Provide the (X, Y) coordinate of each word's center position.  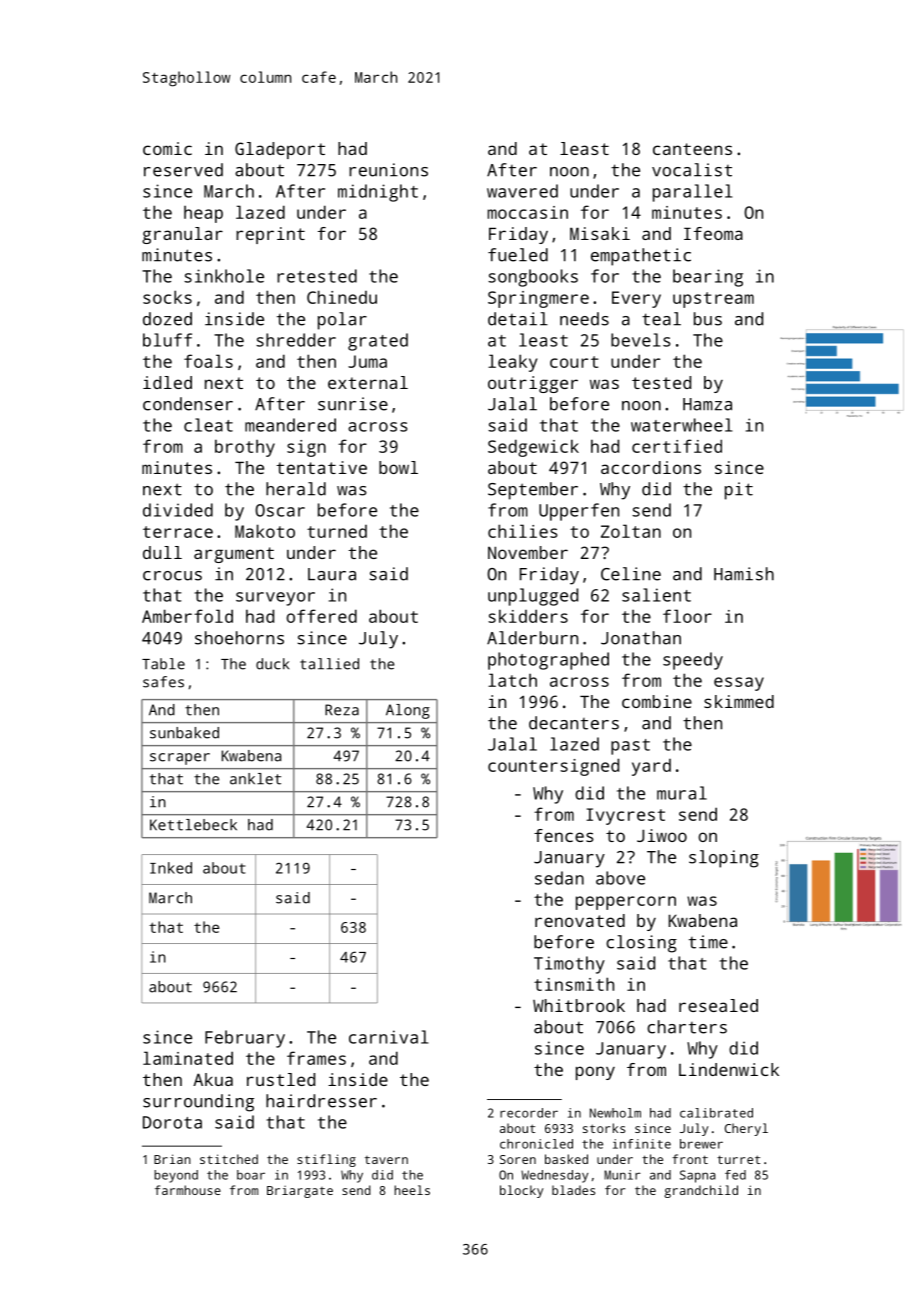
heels (412, 1190)
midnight (378, 193)
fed (735, 1175)
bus (708, 319)
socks (167, 297)
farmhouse (188, 1190)
